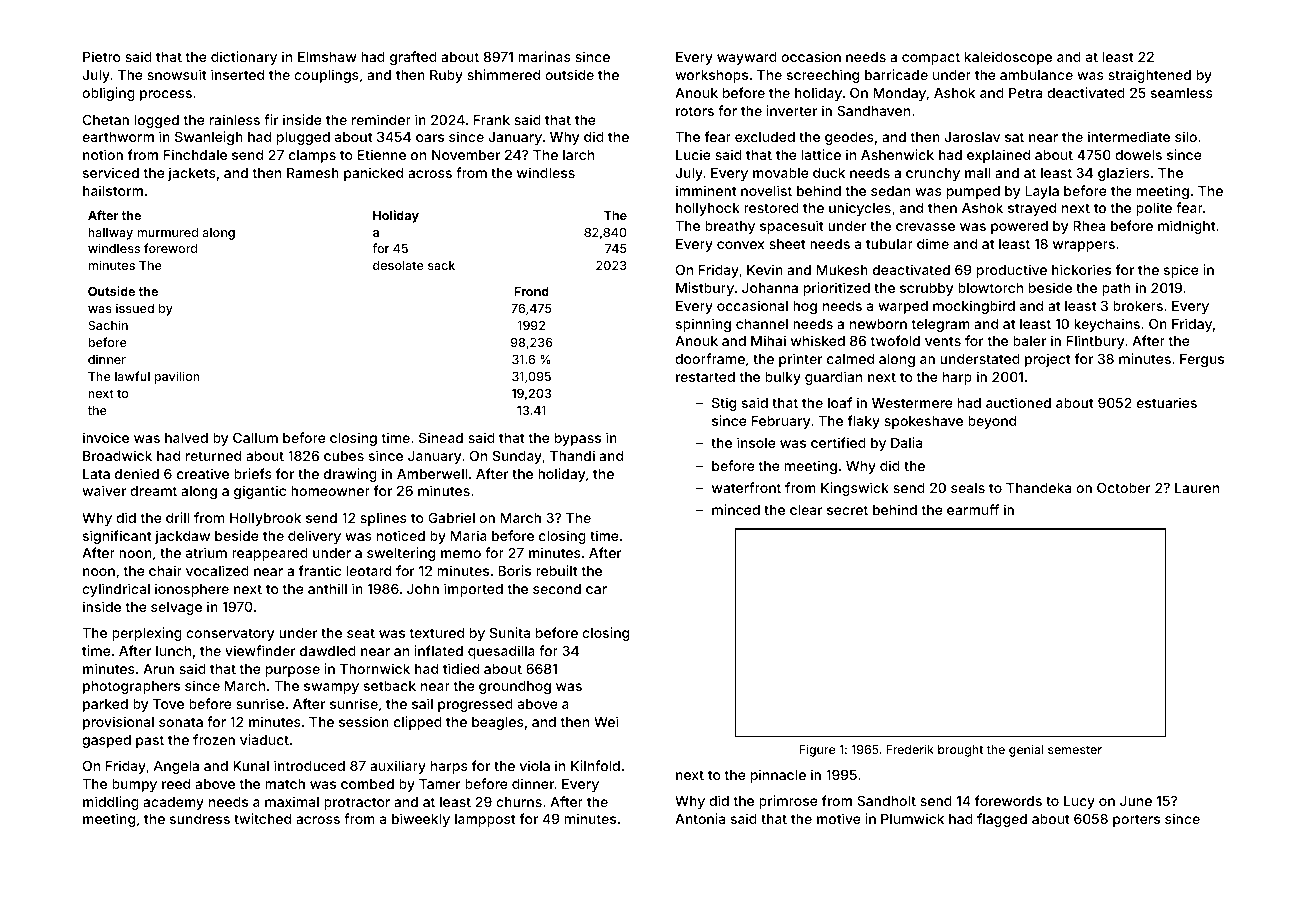 The height and width of the image is (924, 1308). What do you see at coordinates (116, 590) in the image?
I see `cylindrical` at bounding box center [116, 590].
